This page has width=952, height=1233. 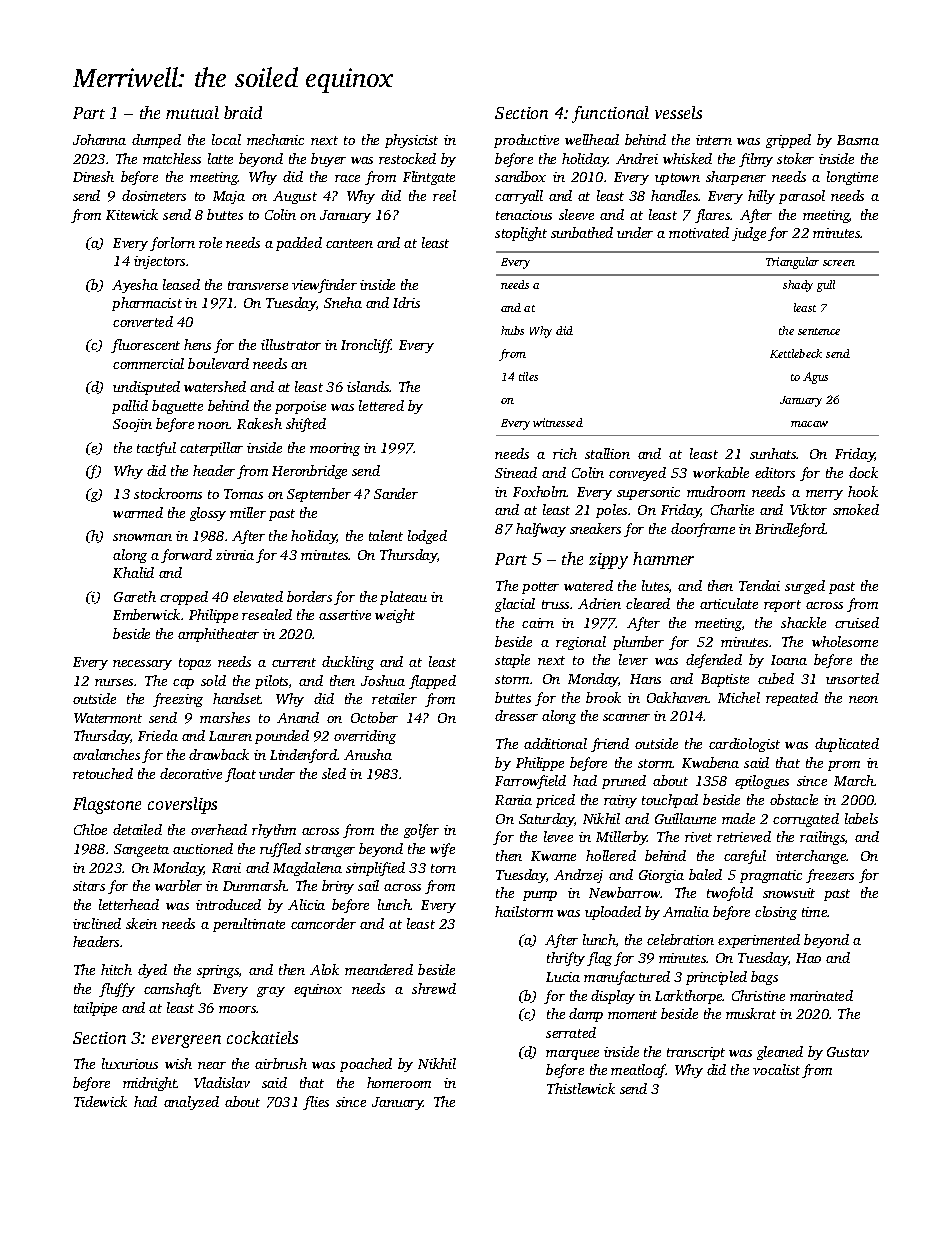 What do you see at coordinates (406, 302) in the page?
I see `Idris` at bounding box center [406, 302].
